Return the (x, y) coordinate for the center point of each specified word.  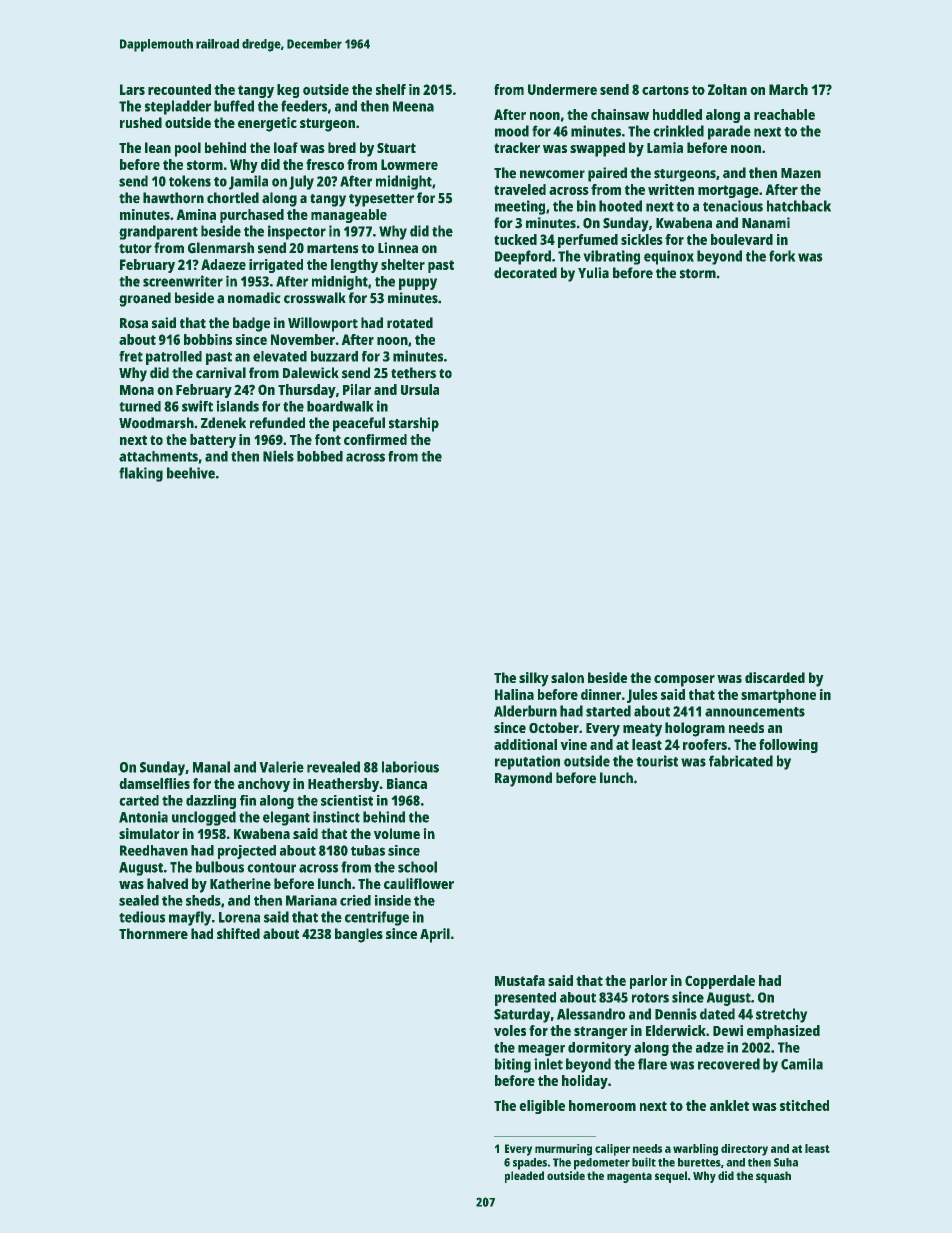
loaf (286, 147)
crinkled (678, 131)
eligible (542, 1107)
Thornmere (153, 933)
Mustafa (520, 980)
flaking (141, 474)
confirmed (375, 439)
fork (782, 256)
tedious (142, 917)
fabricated (741, 761)
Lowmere (409, 164)
